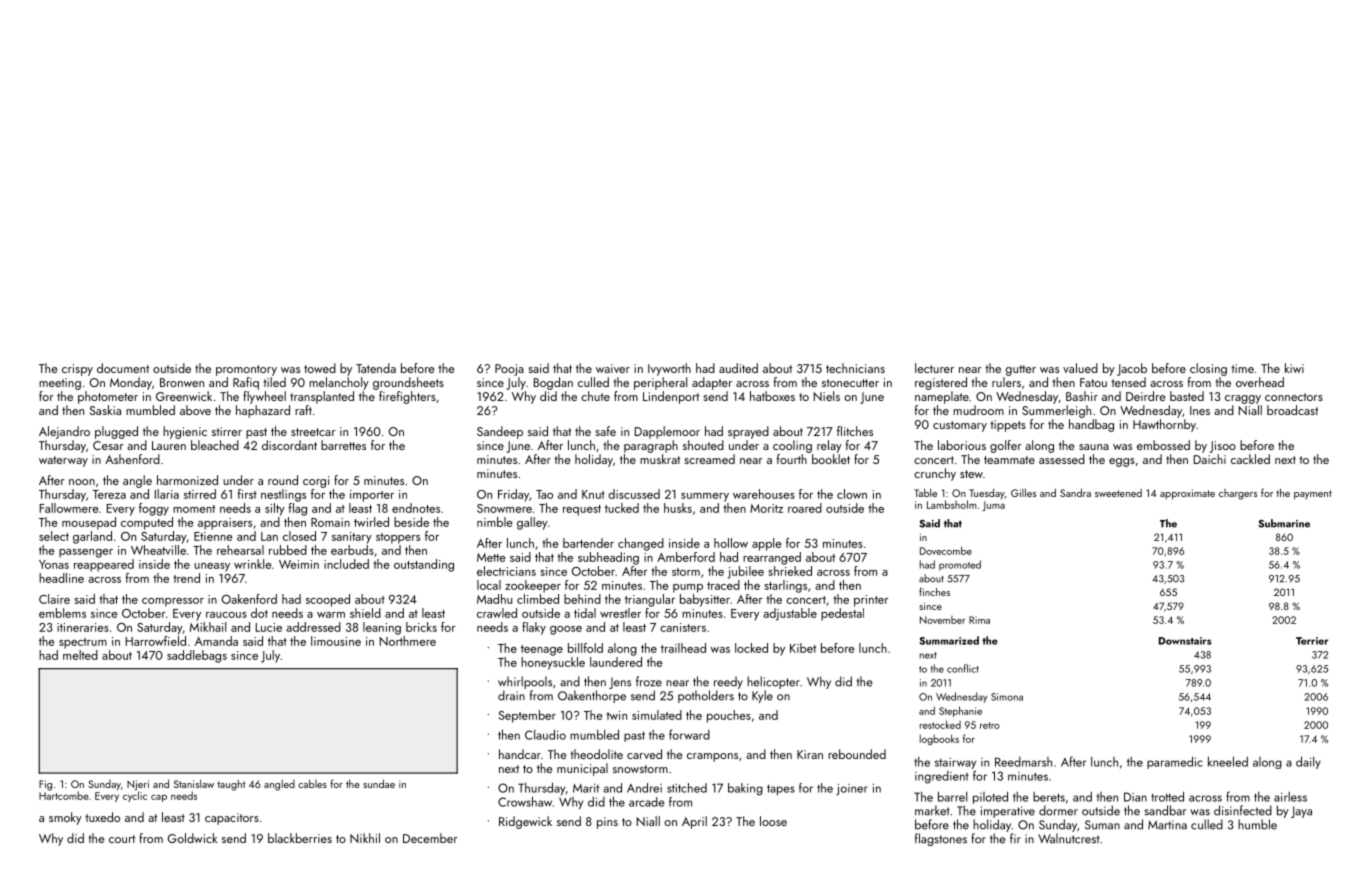 The width and height of the screenshot is (1372, 887). Describe the element at coordinates (288, 550) in the screenshot. I see `rubbed` at that location.
